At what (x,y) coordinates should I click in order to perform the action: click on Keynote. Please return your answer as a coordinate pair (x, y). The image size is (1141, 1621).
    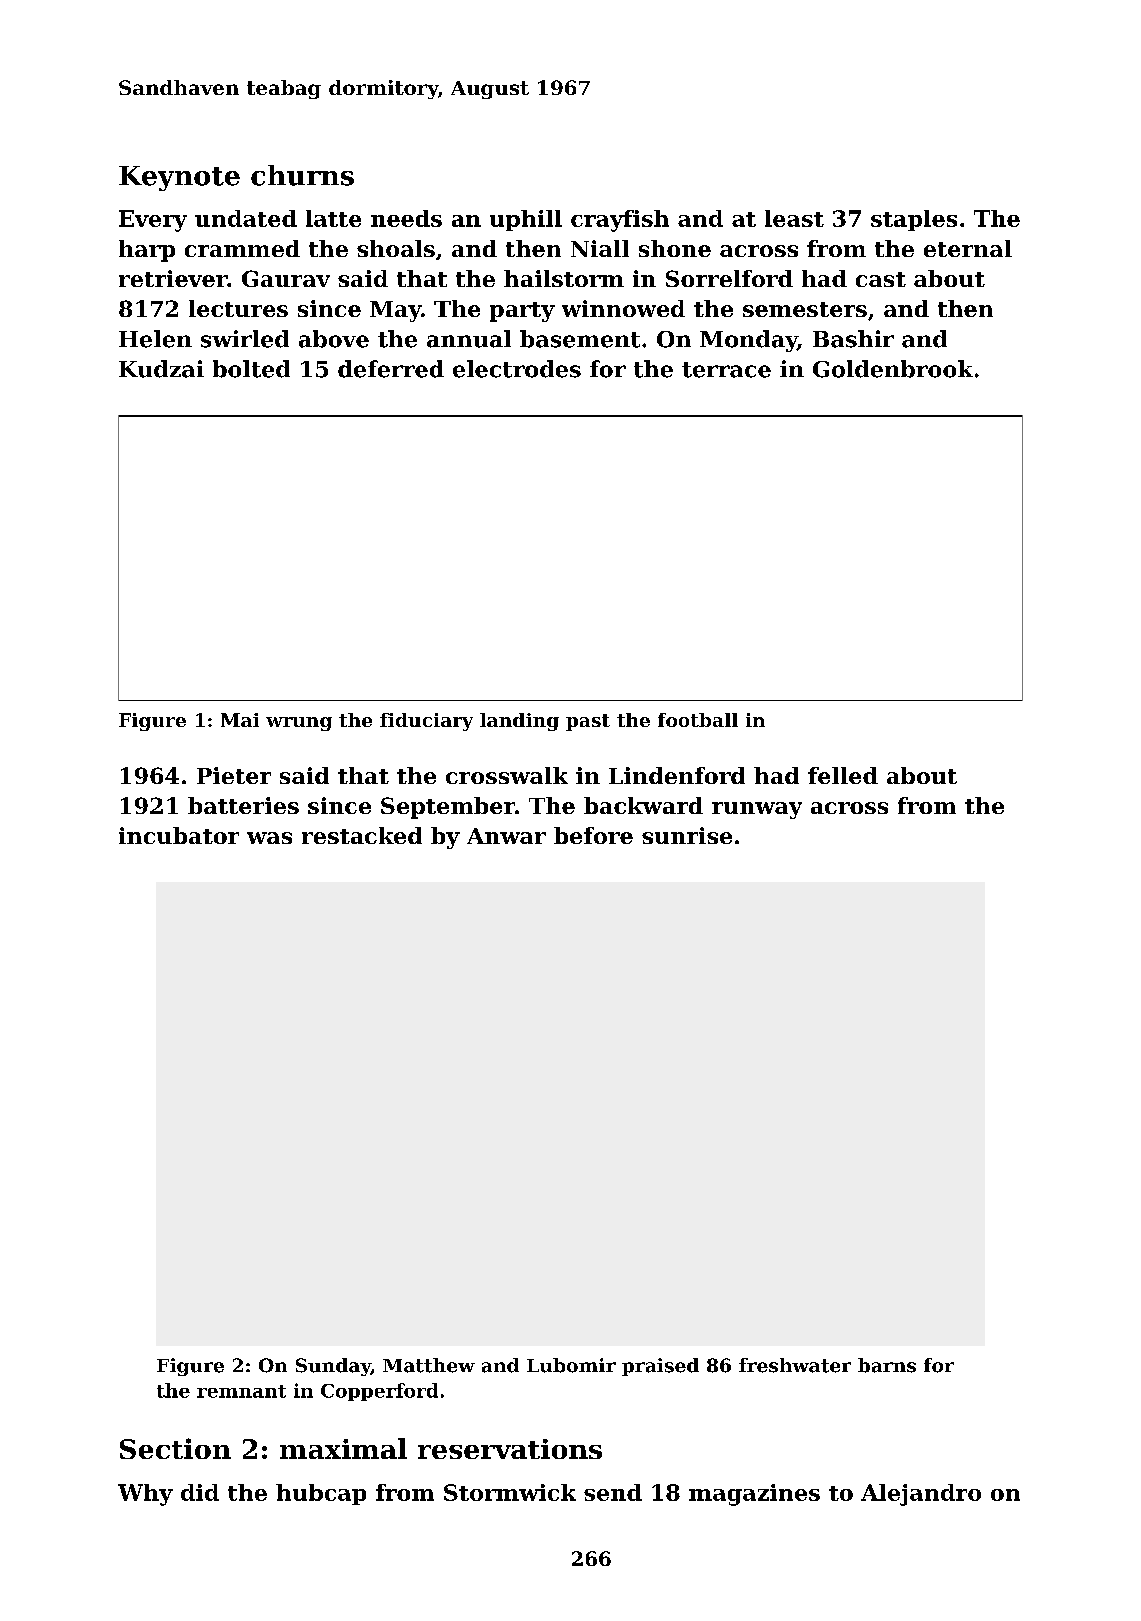
    Looking at the image, I should click on (179, 178).
